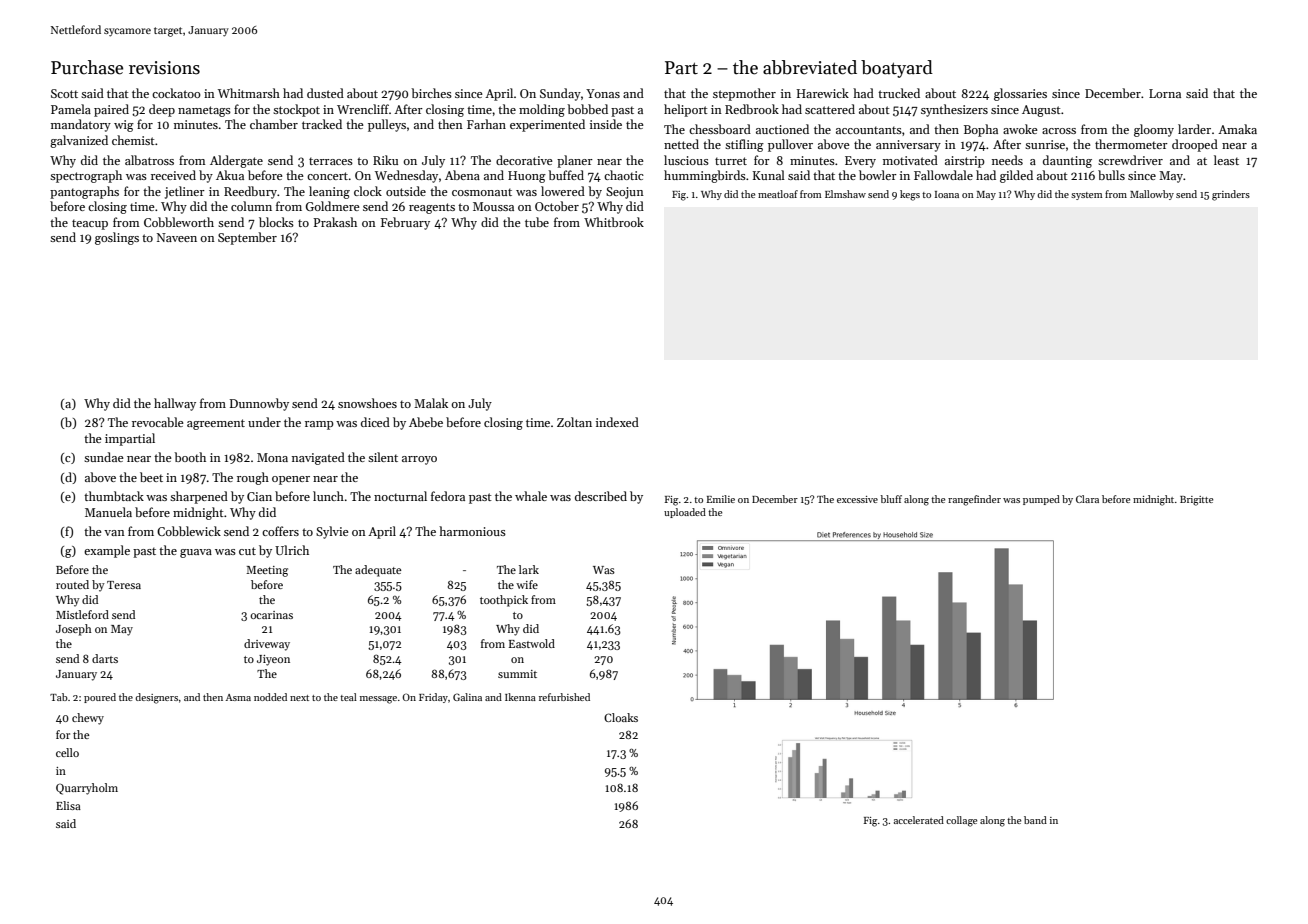  I want to click on example, so click(107, 551).
